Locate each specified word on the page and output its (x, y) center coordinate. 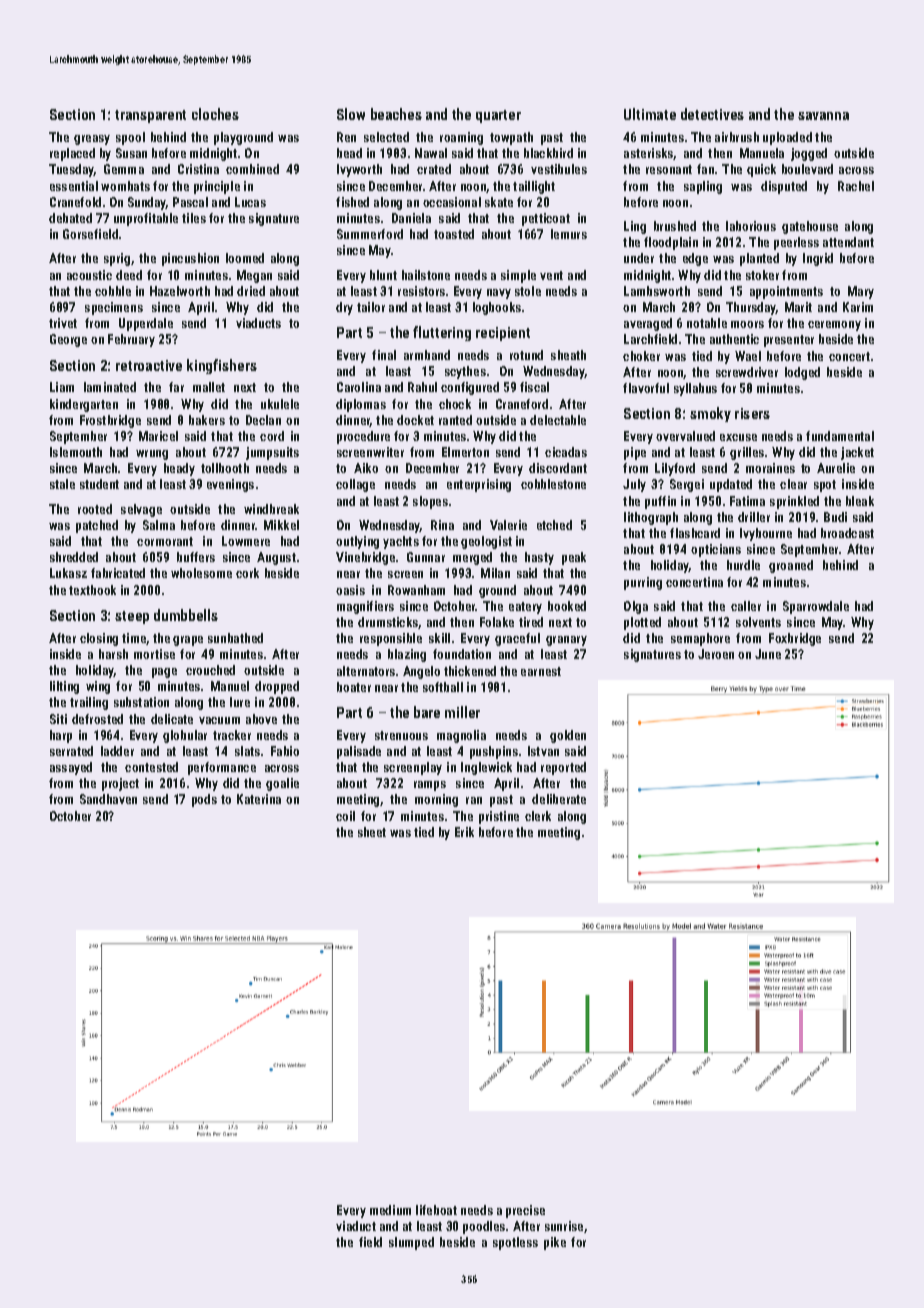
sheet (372, 832)
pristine (499, 817)
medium (390, 1210)
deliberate (559, 799)
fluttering (442, 333)
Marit (798, 307)
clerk (538, 816)
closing (99, 639)
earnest (541, 671)
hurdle (743, 565)
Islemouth (76, 452)
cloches (215, 114)
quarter (498, 116)
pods (204, 800)
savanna (823, 116)
